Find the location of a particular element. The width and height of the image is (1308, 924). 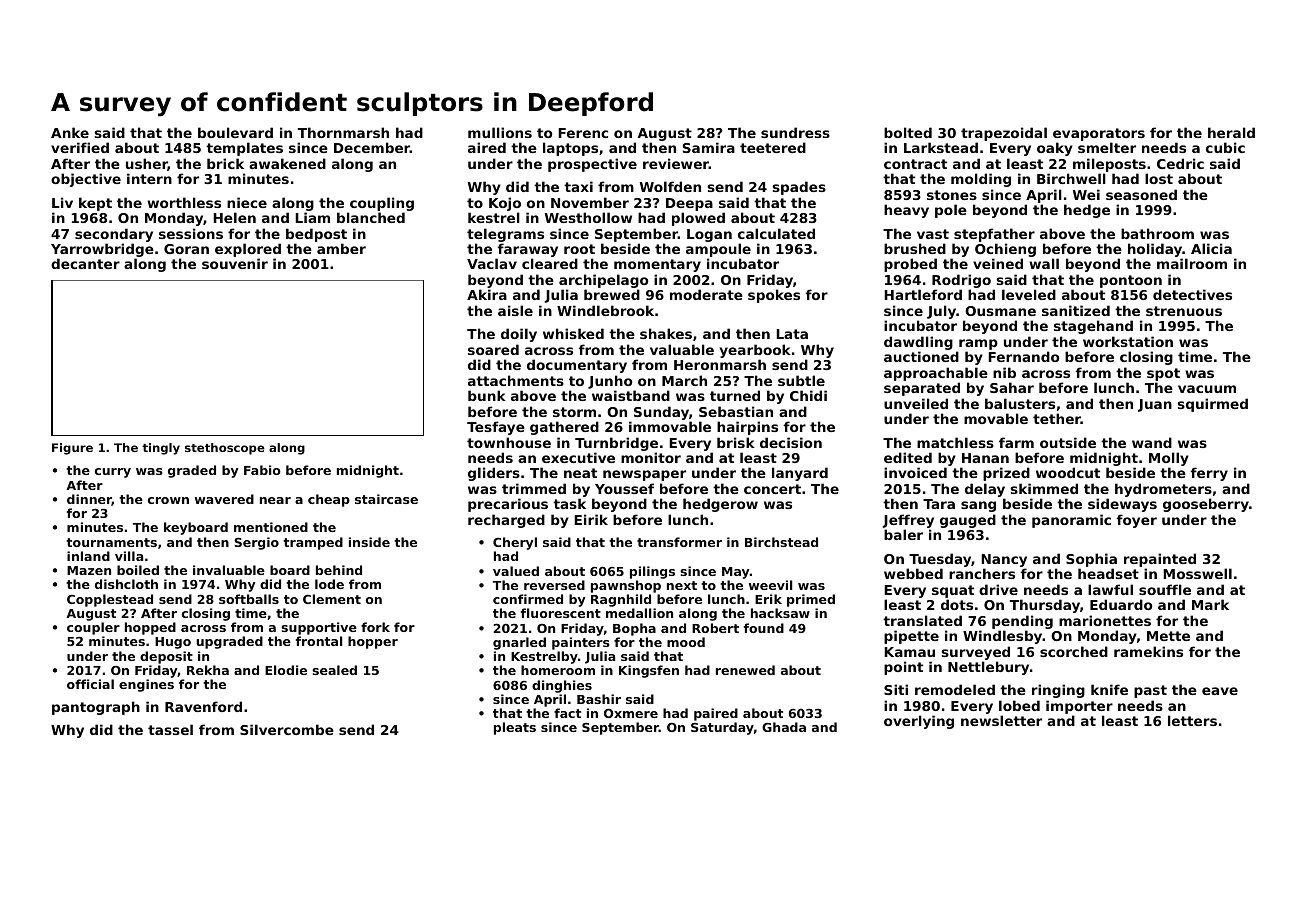

Saturday is located at coordinates (722, 728).
